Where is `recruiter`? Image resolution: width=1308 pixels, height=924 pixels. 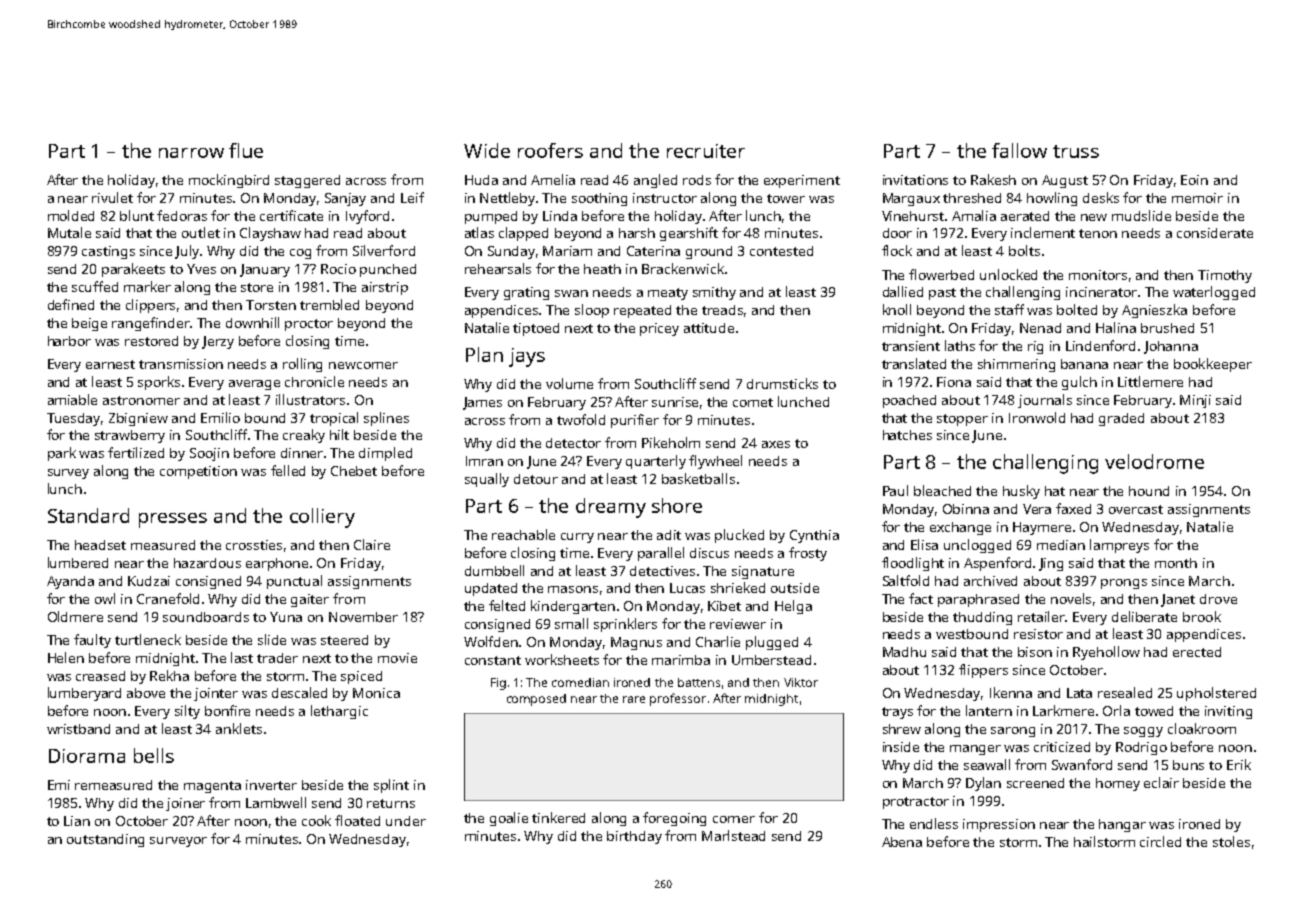
recruiter is located at coordinates (706, 151).
